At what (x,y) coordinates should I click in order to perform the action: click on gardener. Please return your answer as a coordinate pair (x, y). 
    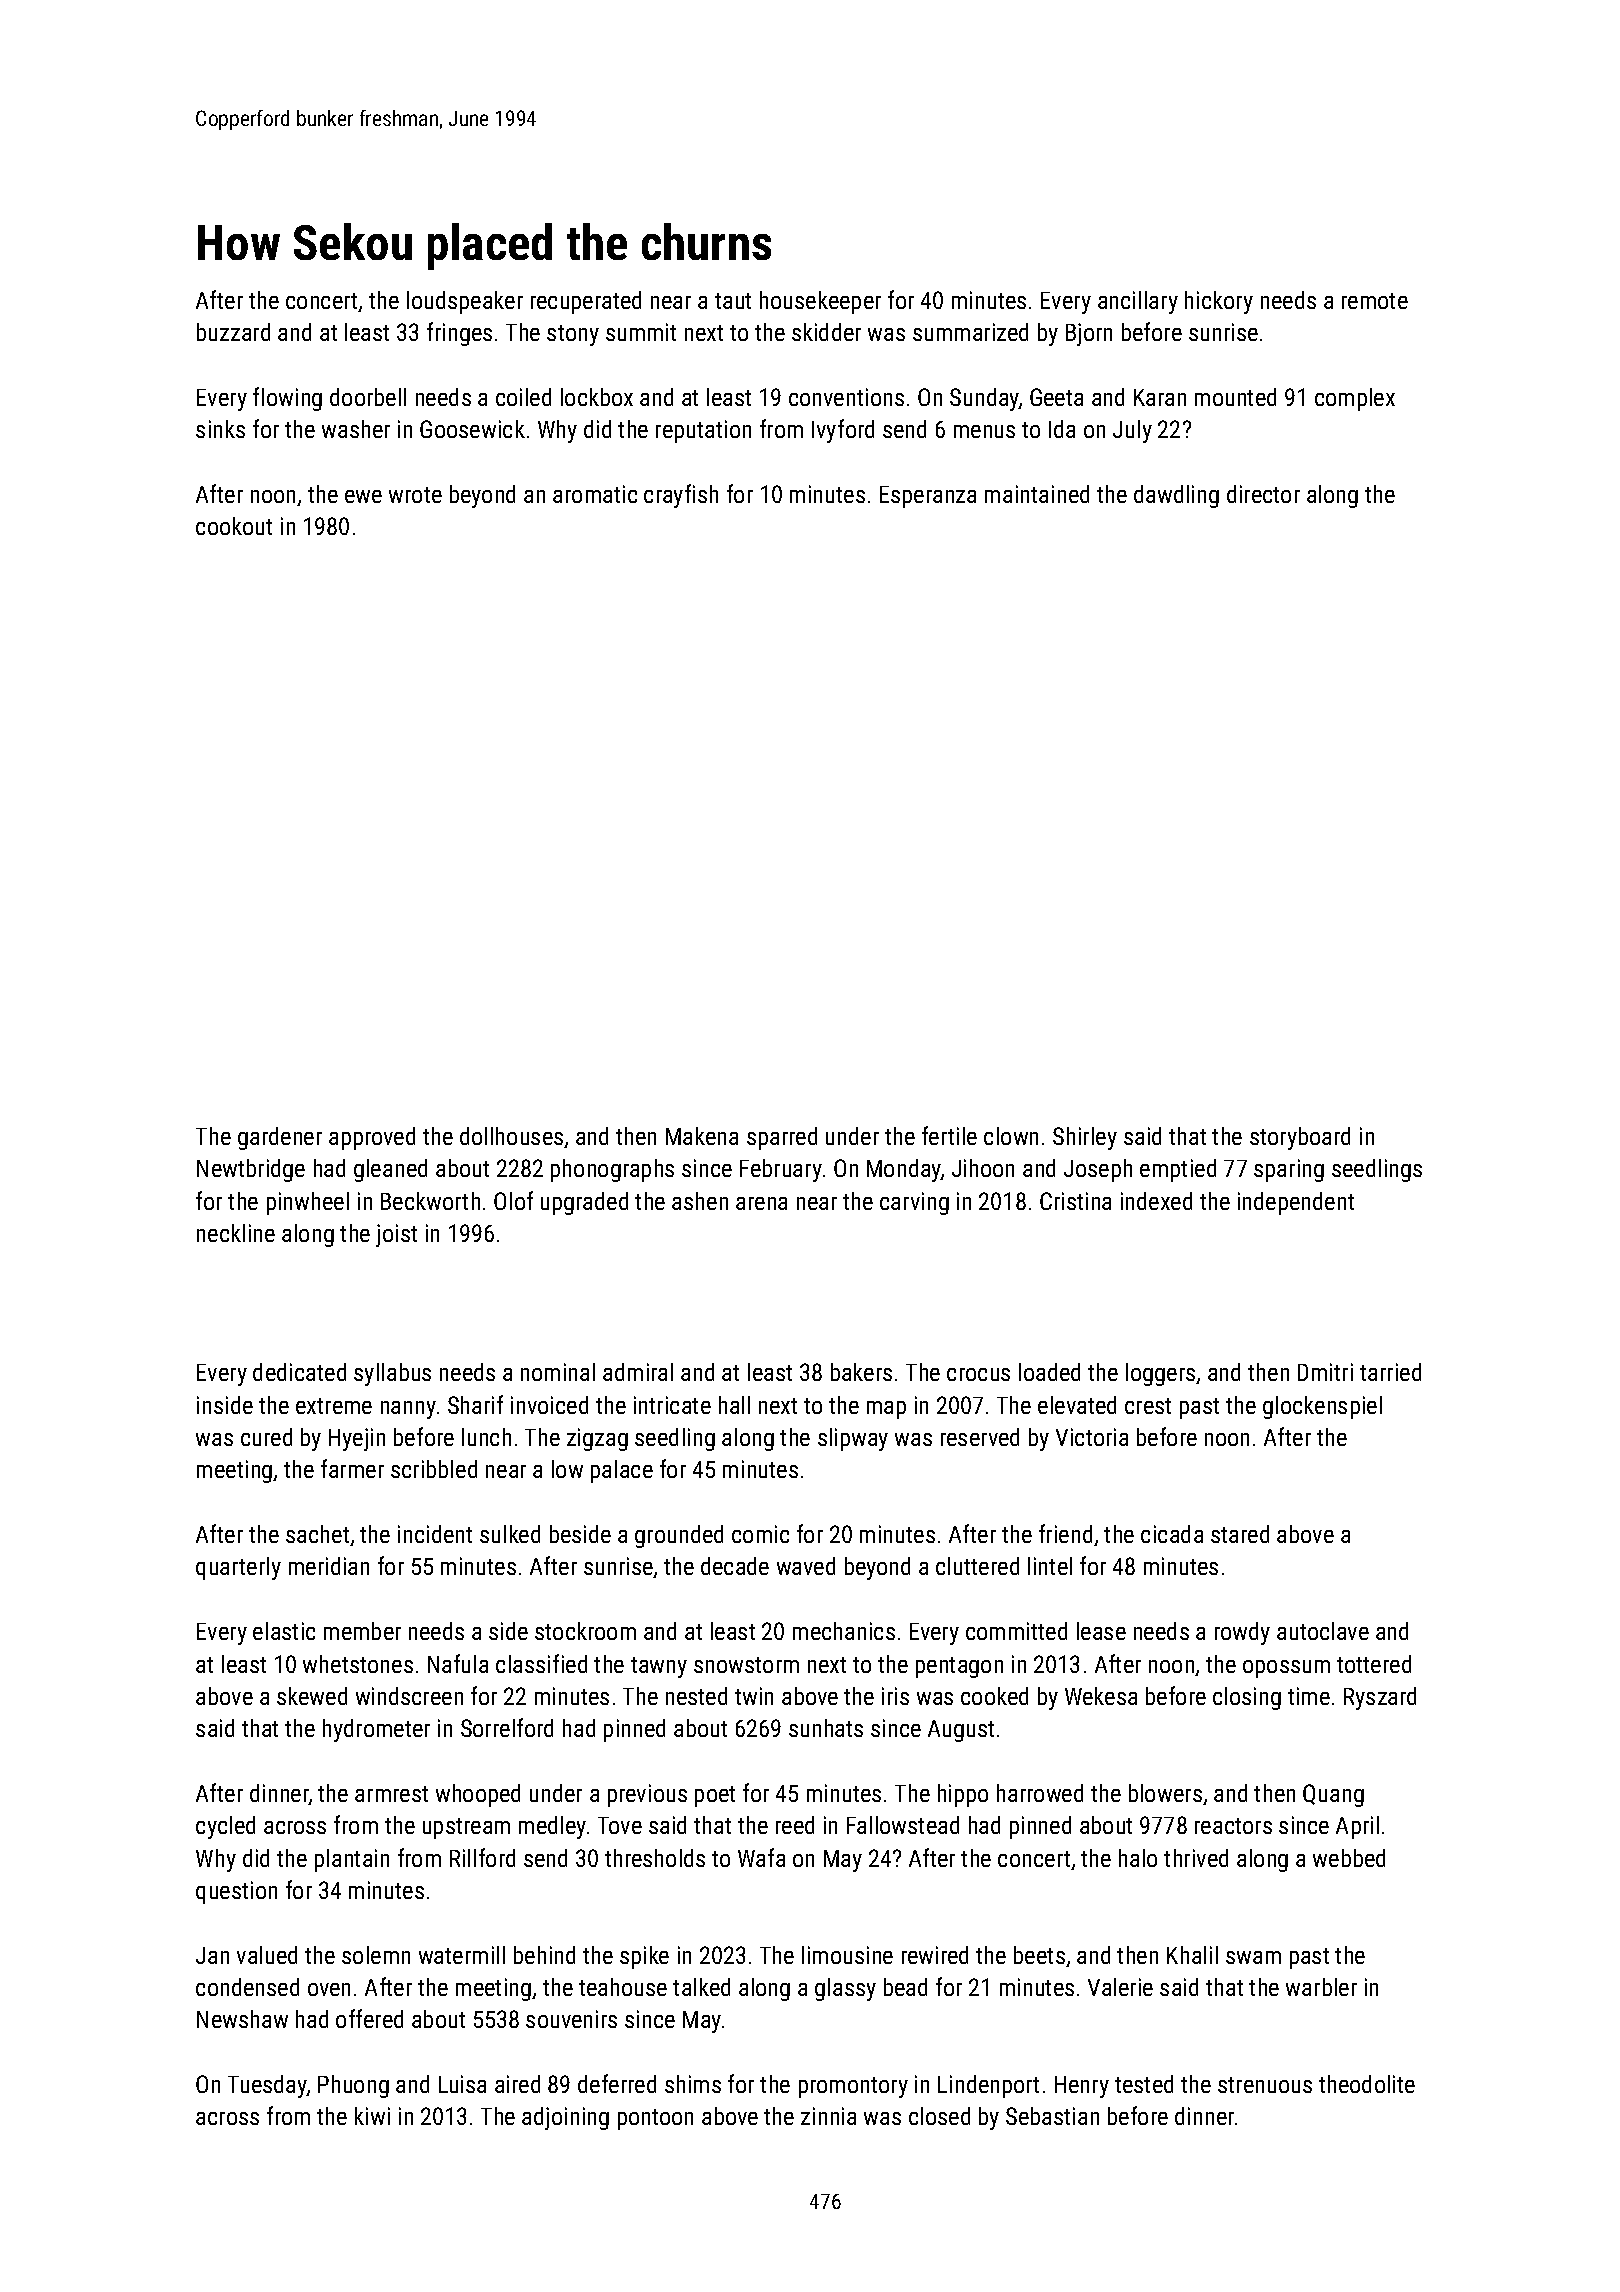
    Looking at the image, I should click on (280, 1138).
